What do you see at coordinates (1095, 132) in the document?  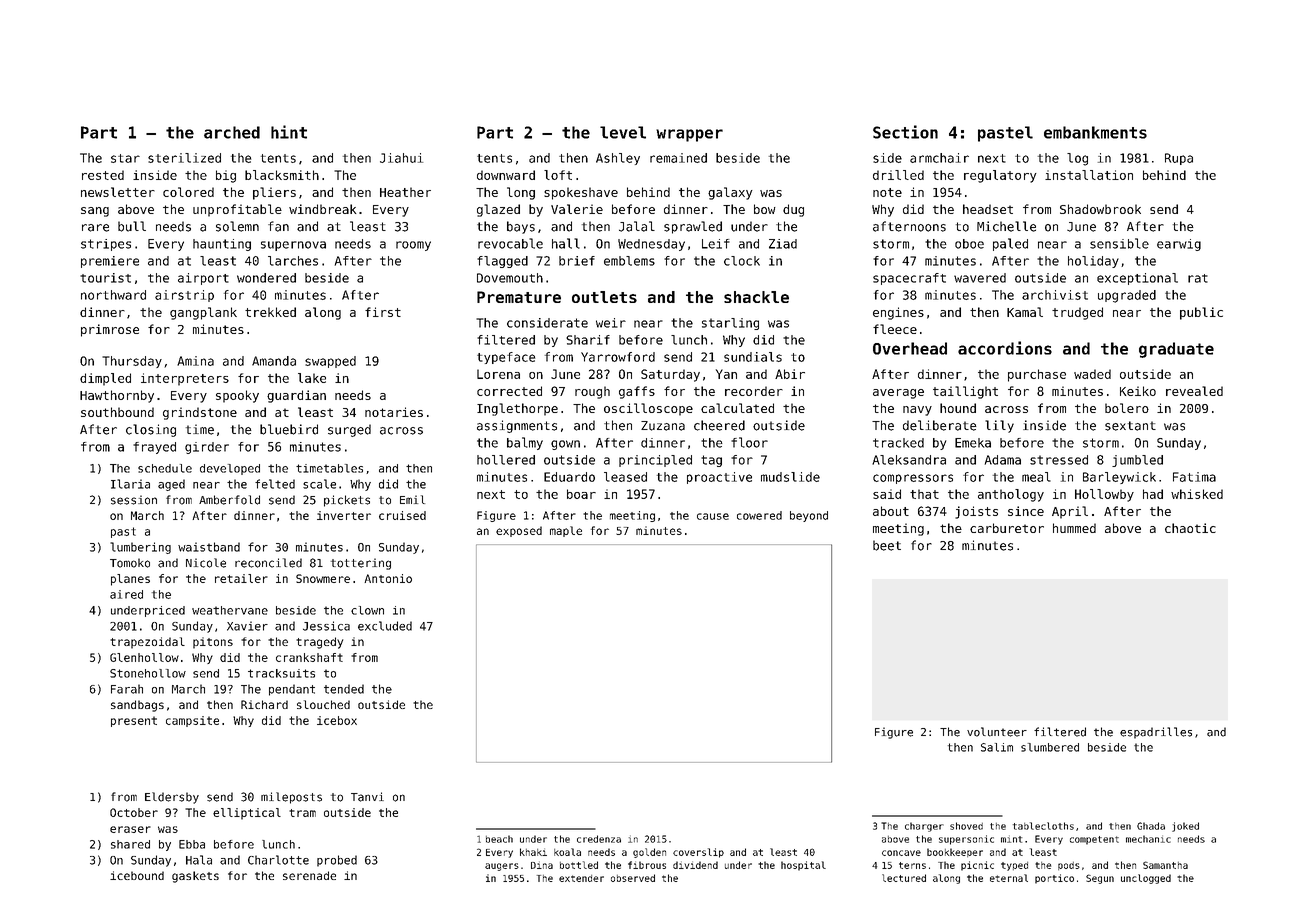 I see `embankments` at bounding box center [1095, 132].
